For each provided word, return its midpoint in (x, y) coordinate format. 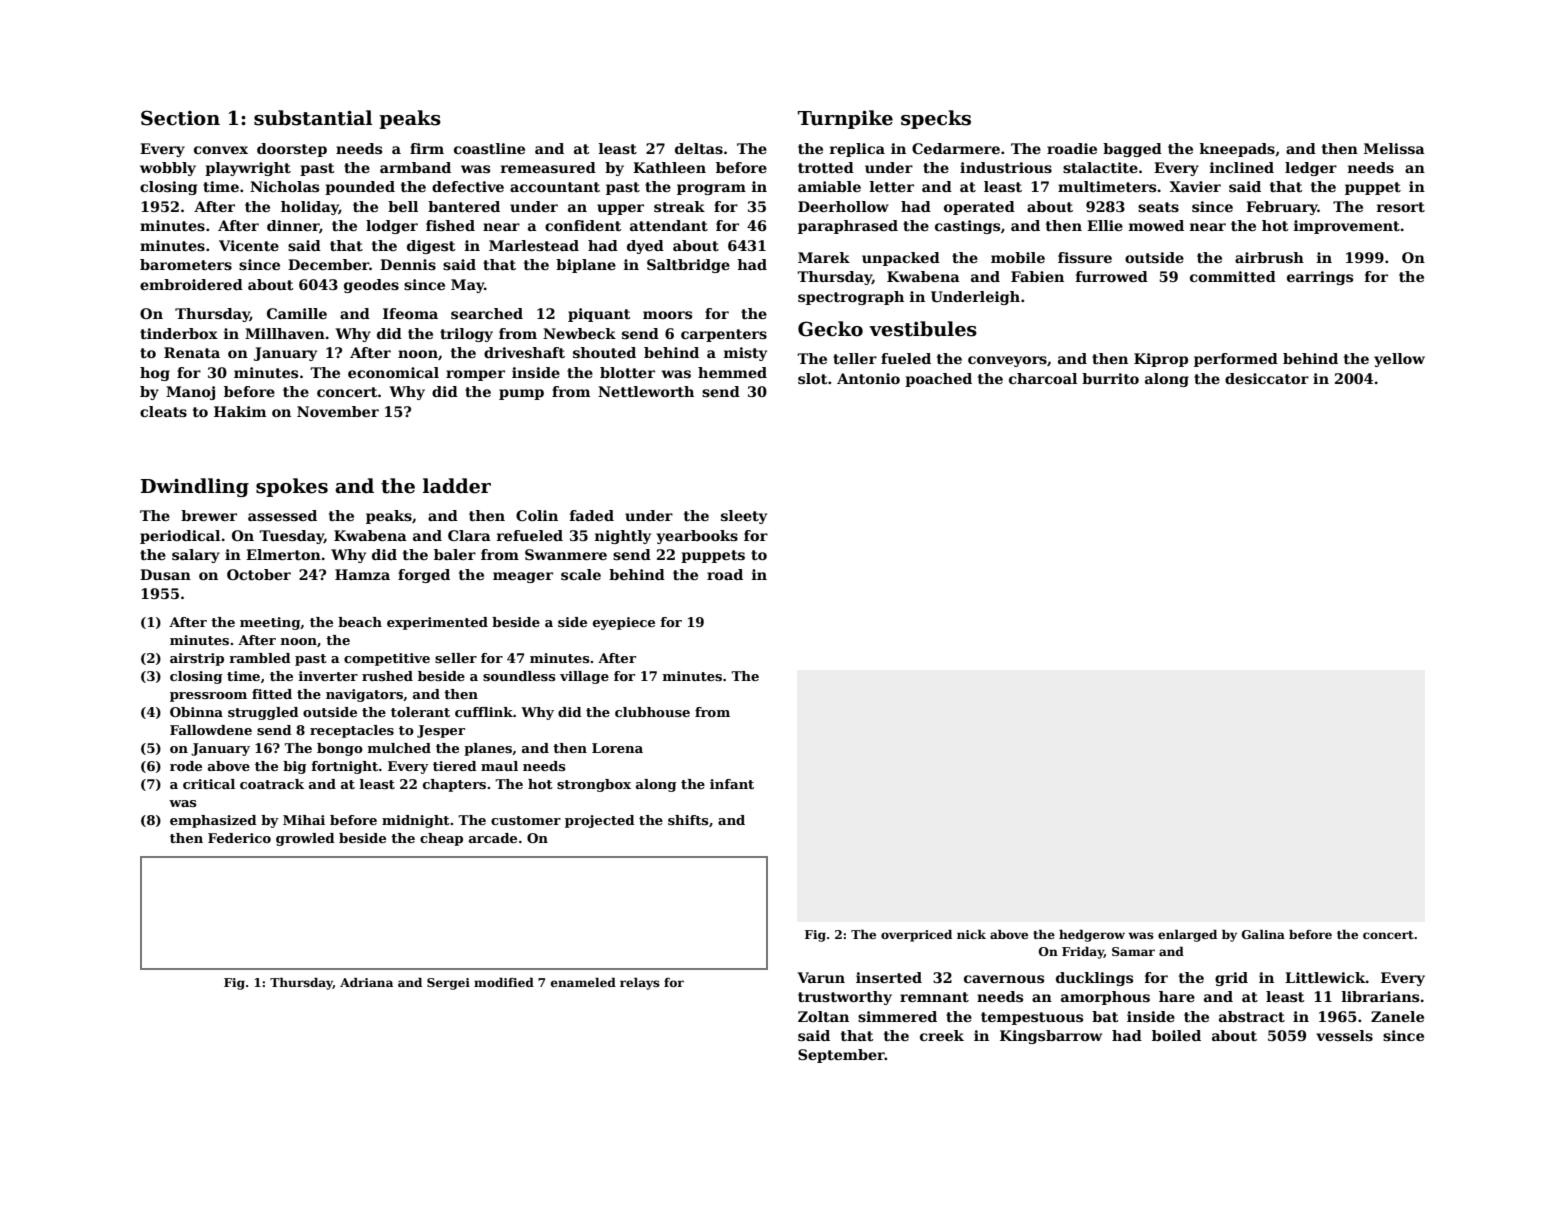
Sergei (448, 984)
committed (1233, 276)
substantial (313, 118)
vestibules (923, 329)
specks (936, 119)
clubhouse (652, 712)
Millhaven (285, 333)
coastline (489, 148)
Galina (1263, 934)
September (841, 1056)
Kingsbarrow (1051, 1037)
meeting (270, 623)
